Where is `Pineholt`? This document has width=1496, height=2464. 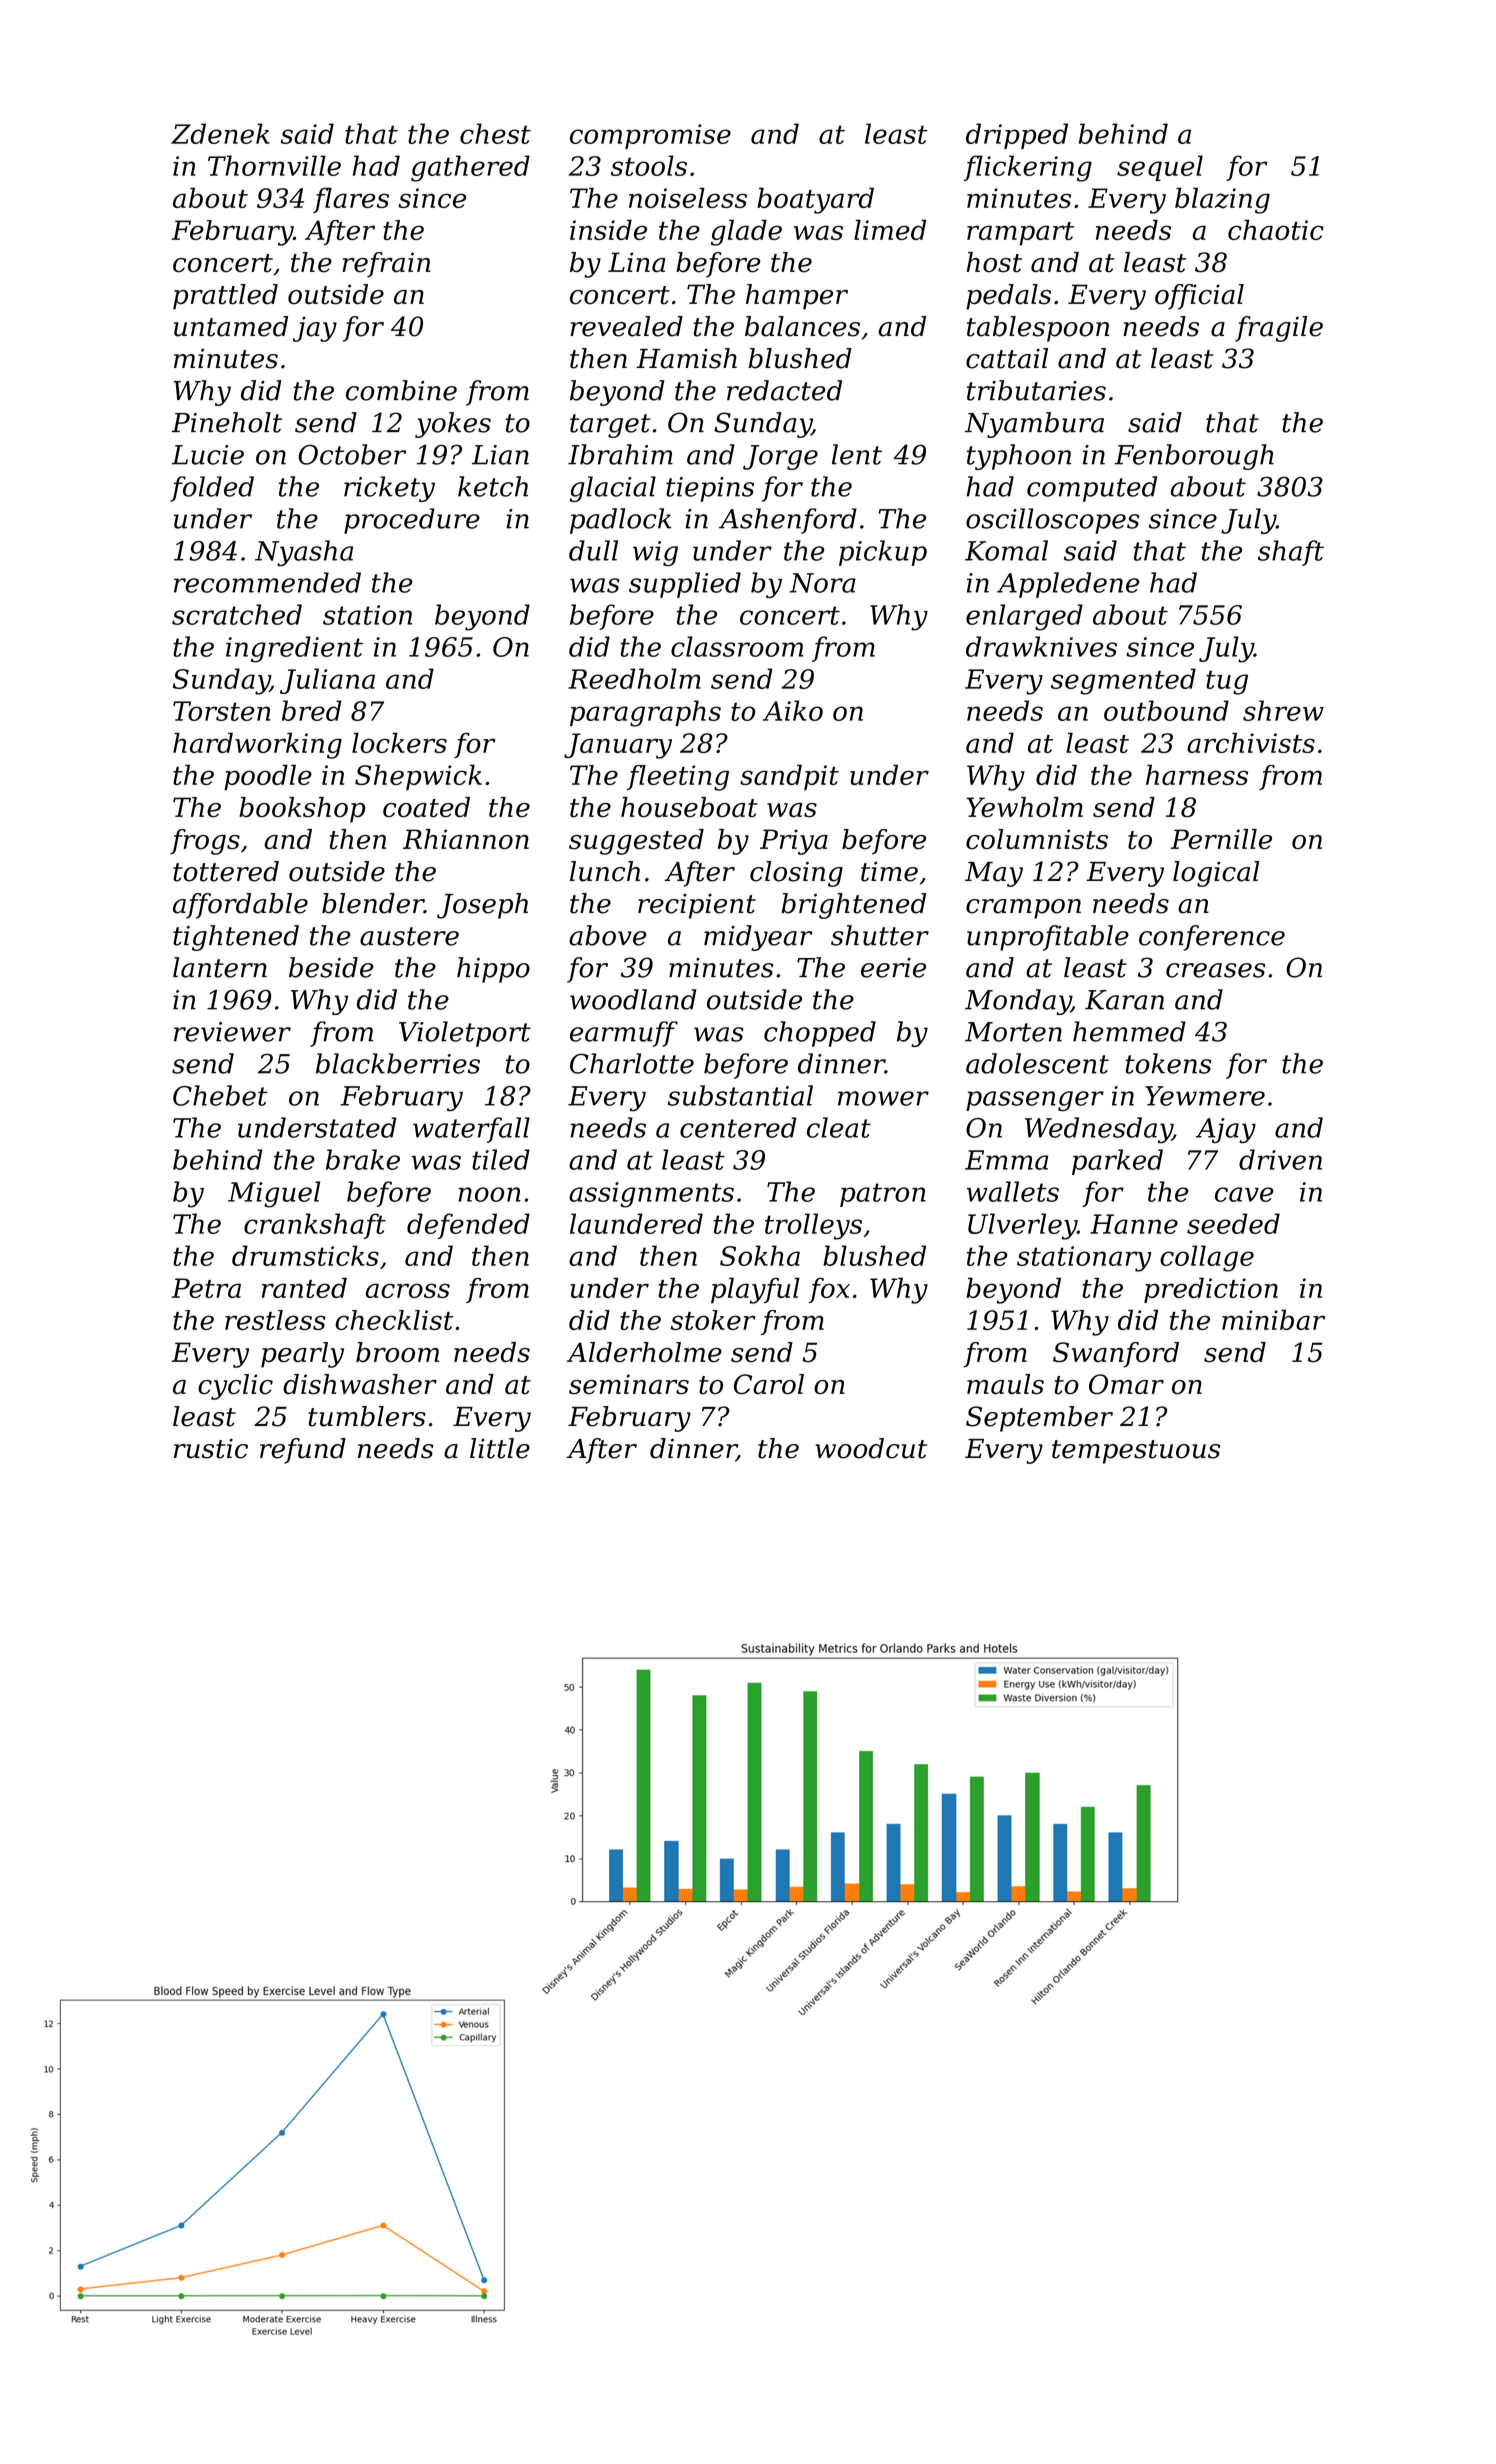 Pineholt is located at coordinates (226, 422).
